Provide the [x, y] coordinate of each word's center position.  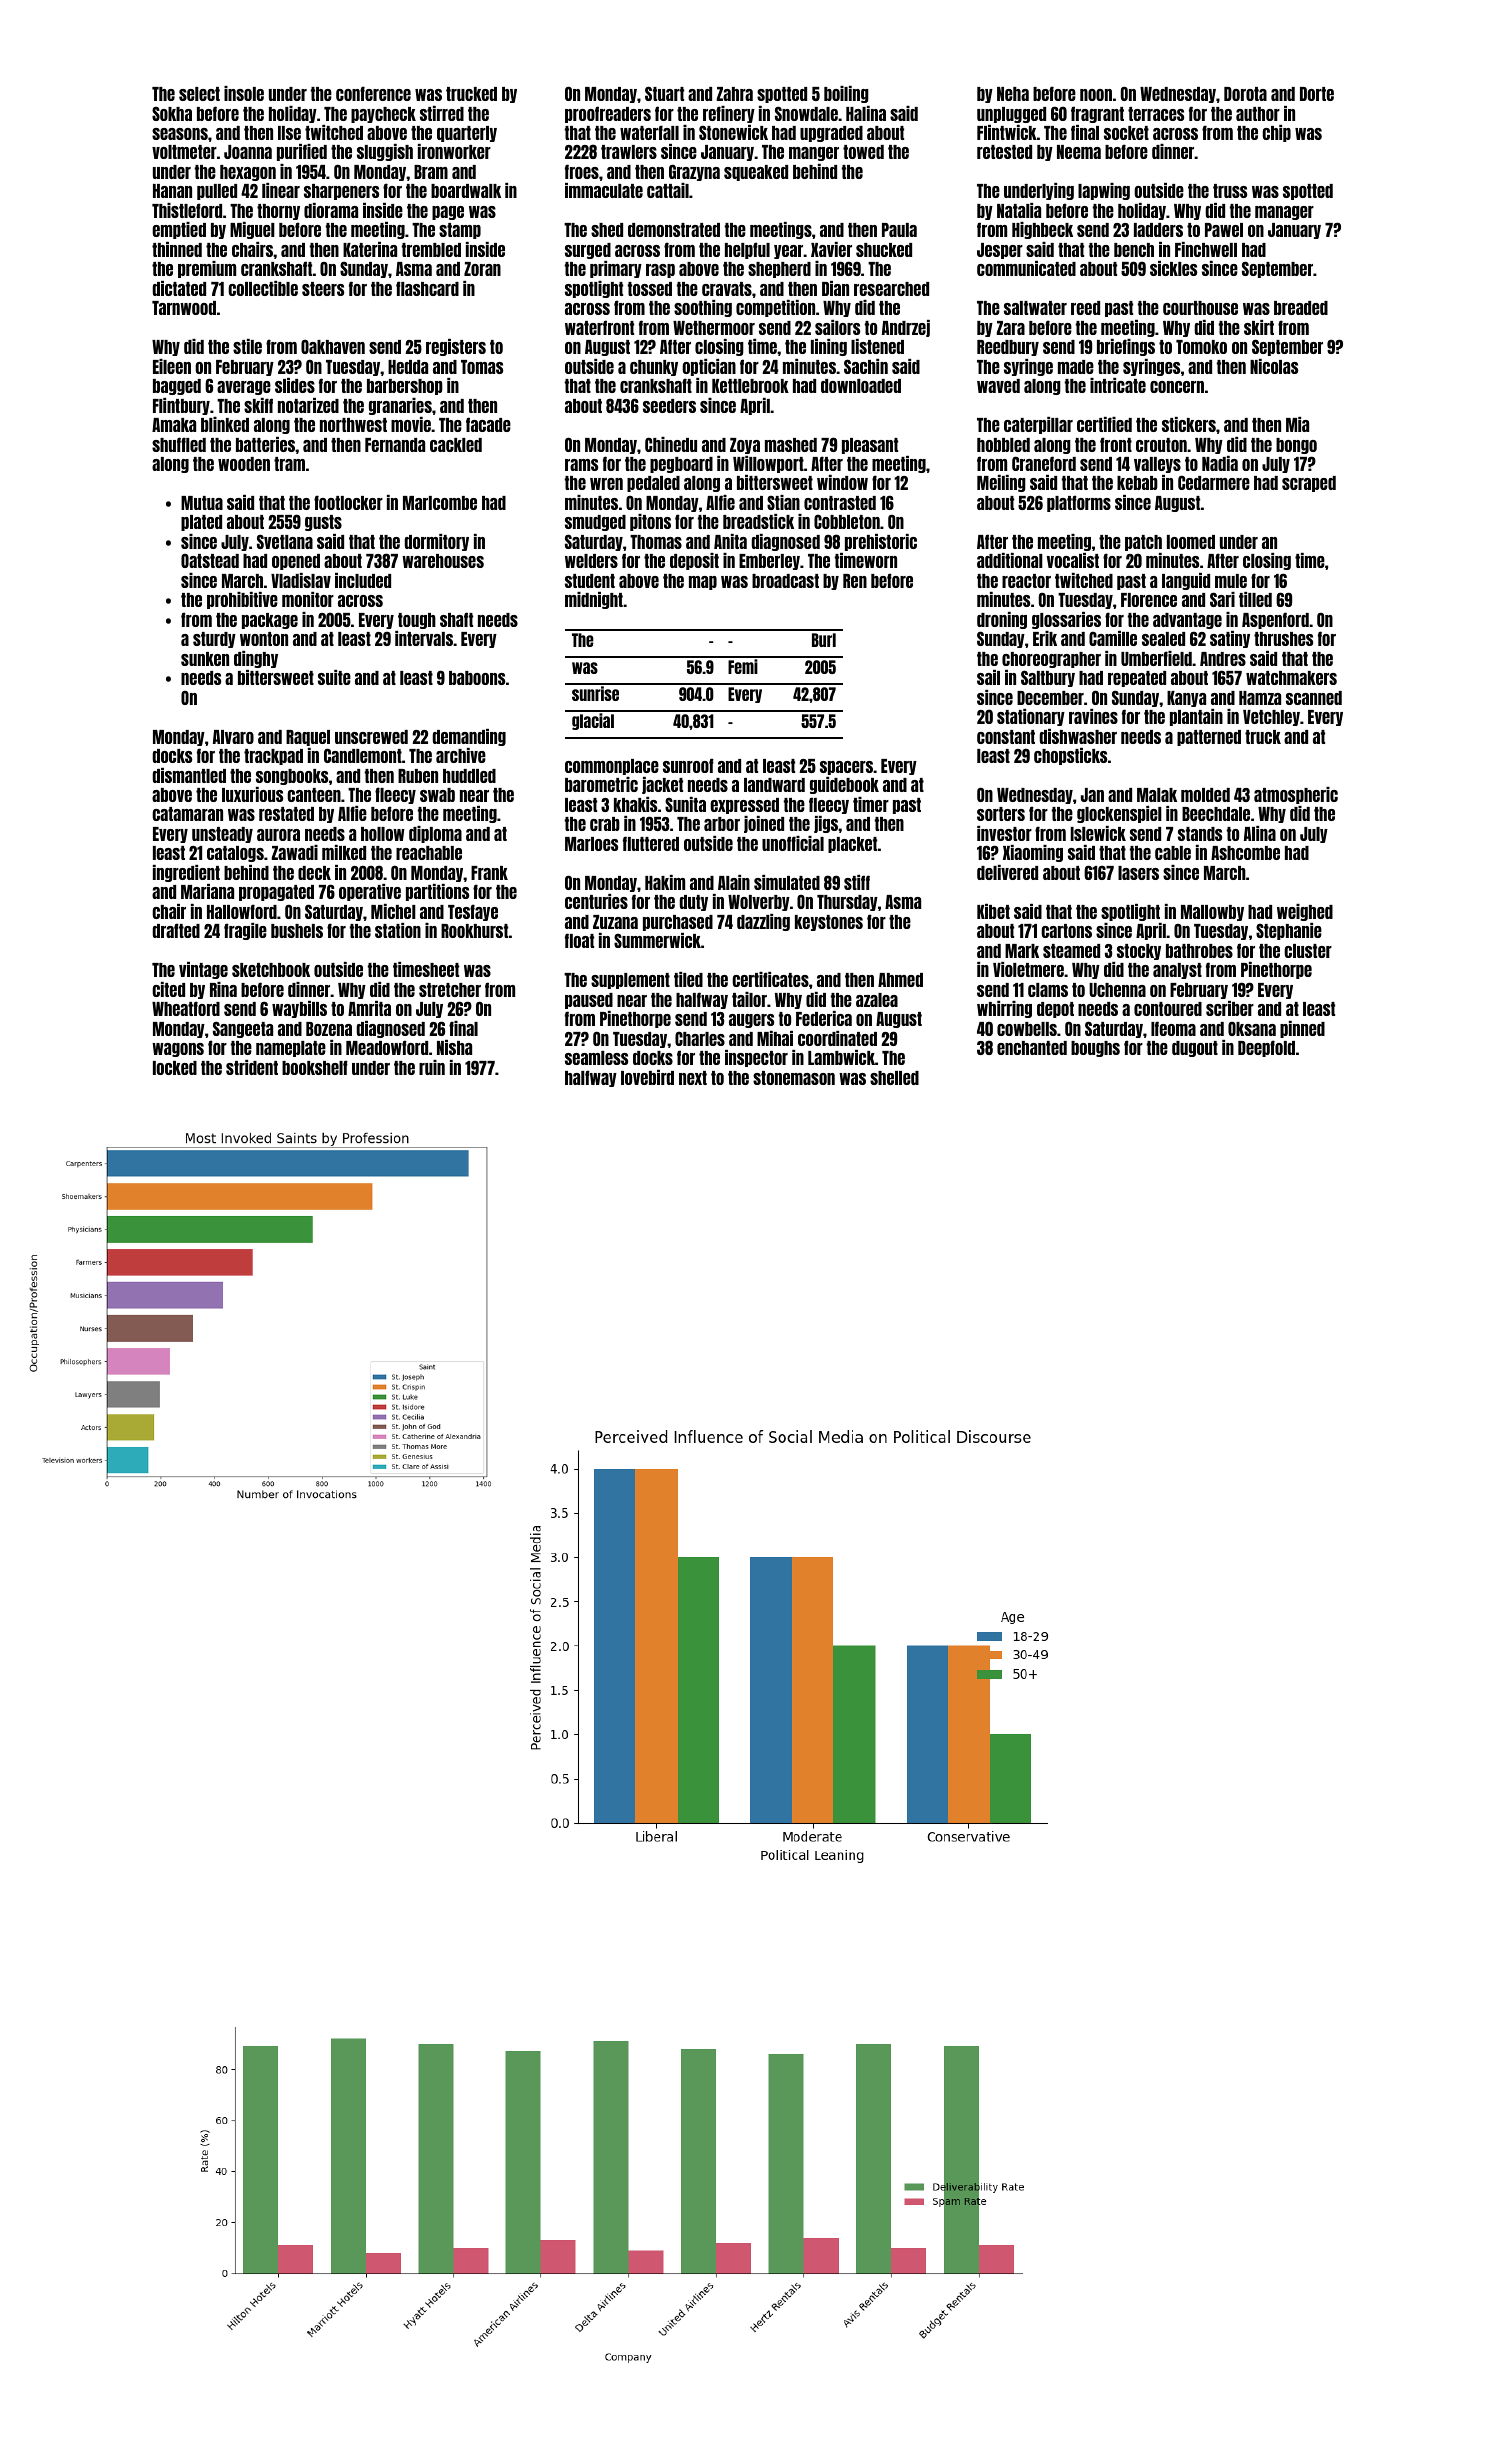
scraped [1309, 484]
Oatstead [210, 561]
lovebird [647, 1077]
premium [207, 269]
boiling [846, 94]
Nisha [454, 1047]
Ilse [289, 133]
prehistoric [881, 542]
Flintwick [1007, 132]
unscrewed [371, 737]
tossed [650, 289]
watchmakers [1291, 678]
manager [1284, 213]
